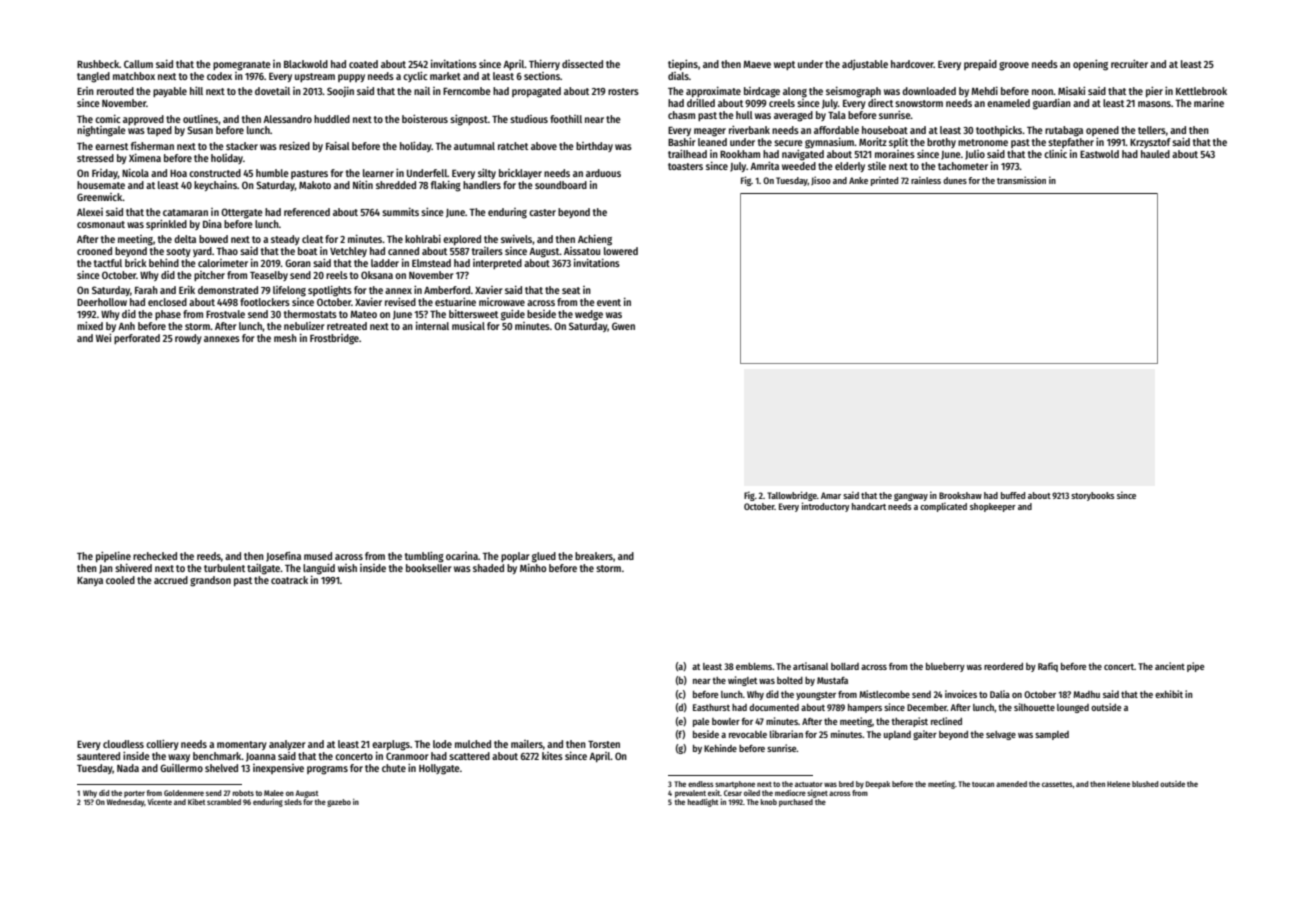  I want to click on Nada, so click(128, 768).
